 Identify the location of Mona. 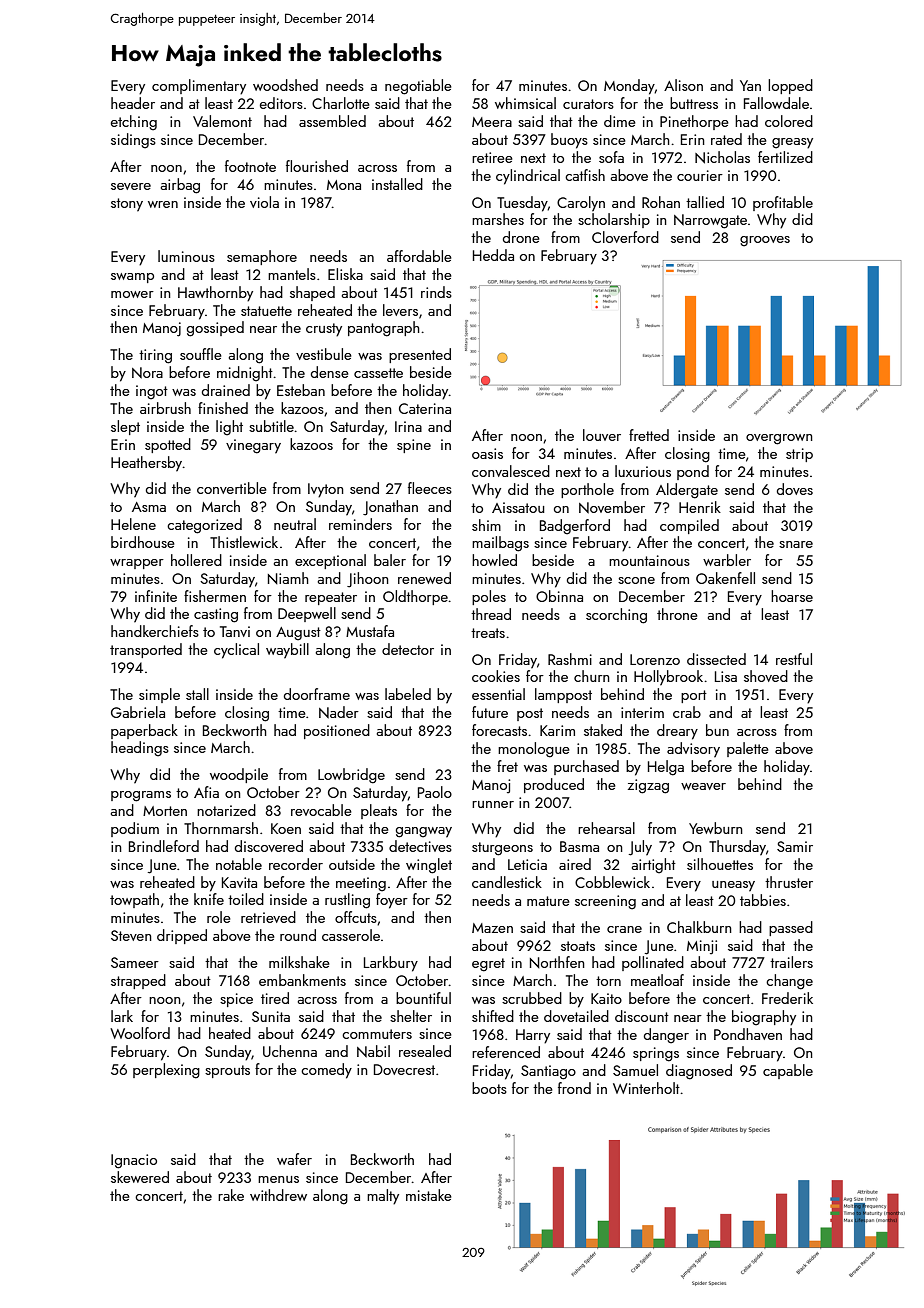
(344, 185).
